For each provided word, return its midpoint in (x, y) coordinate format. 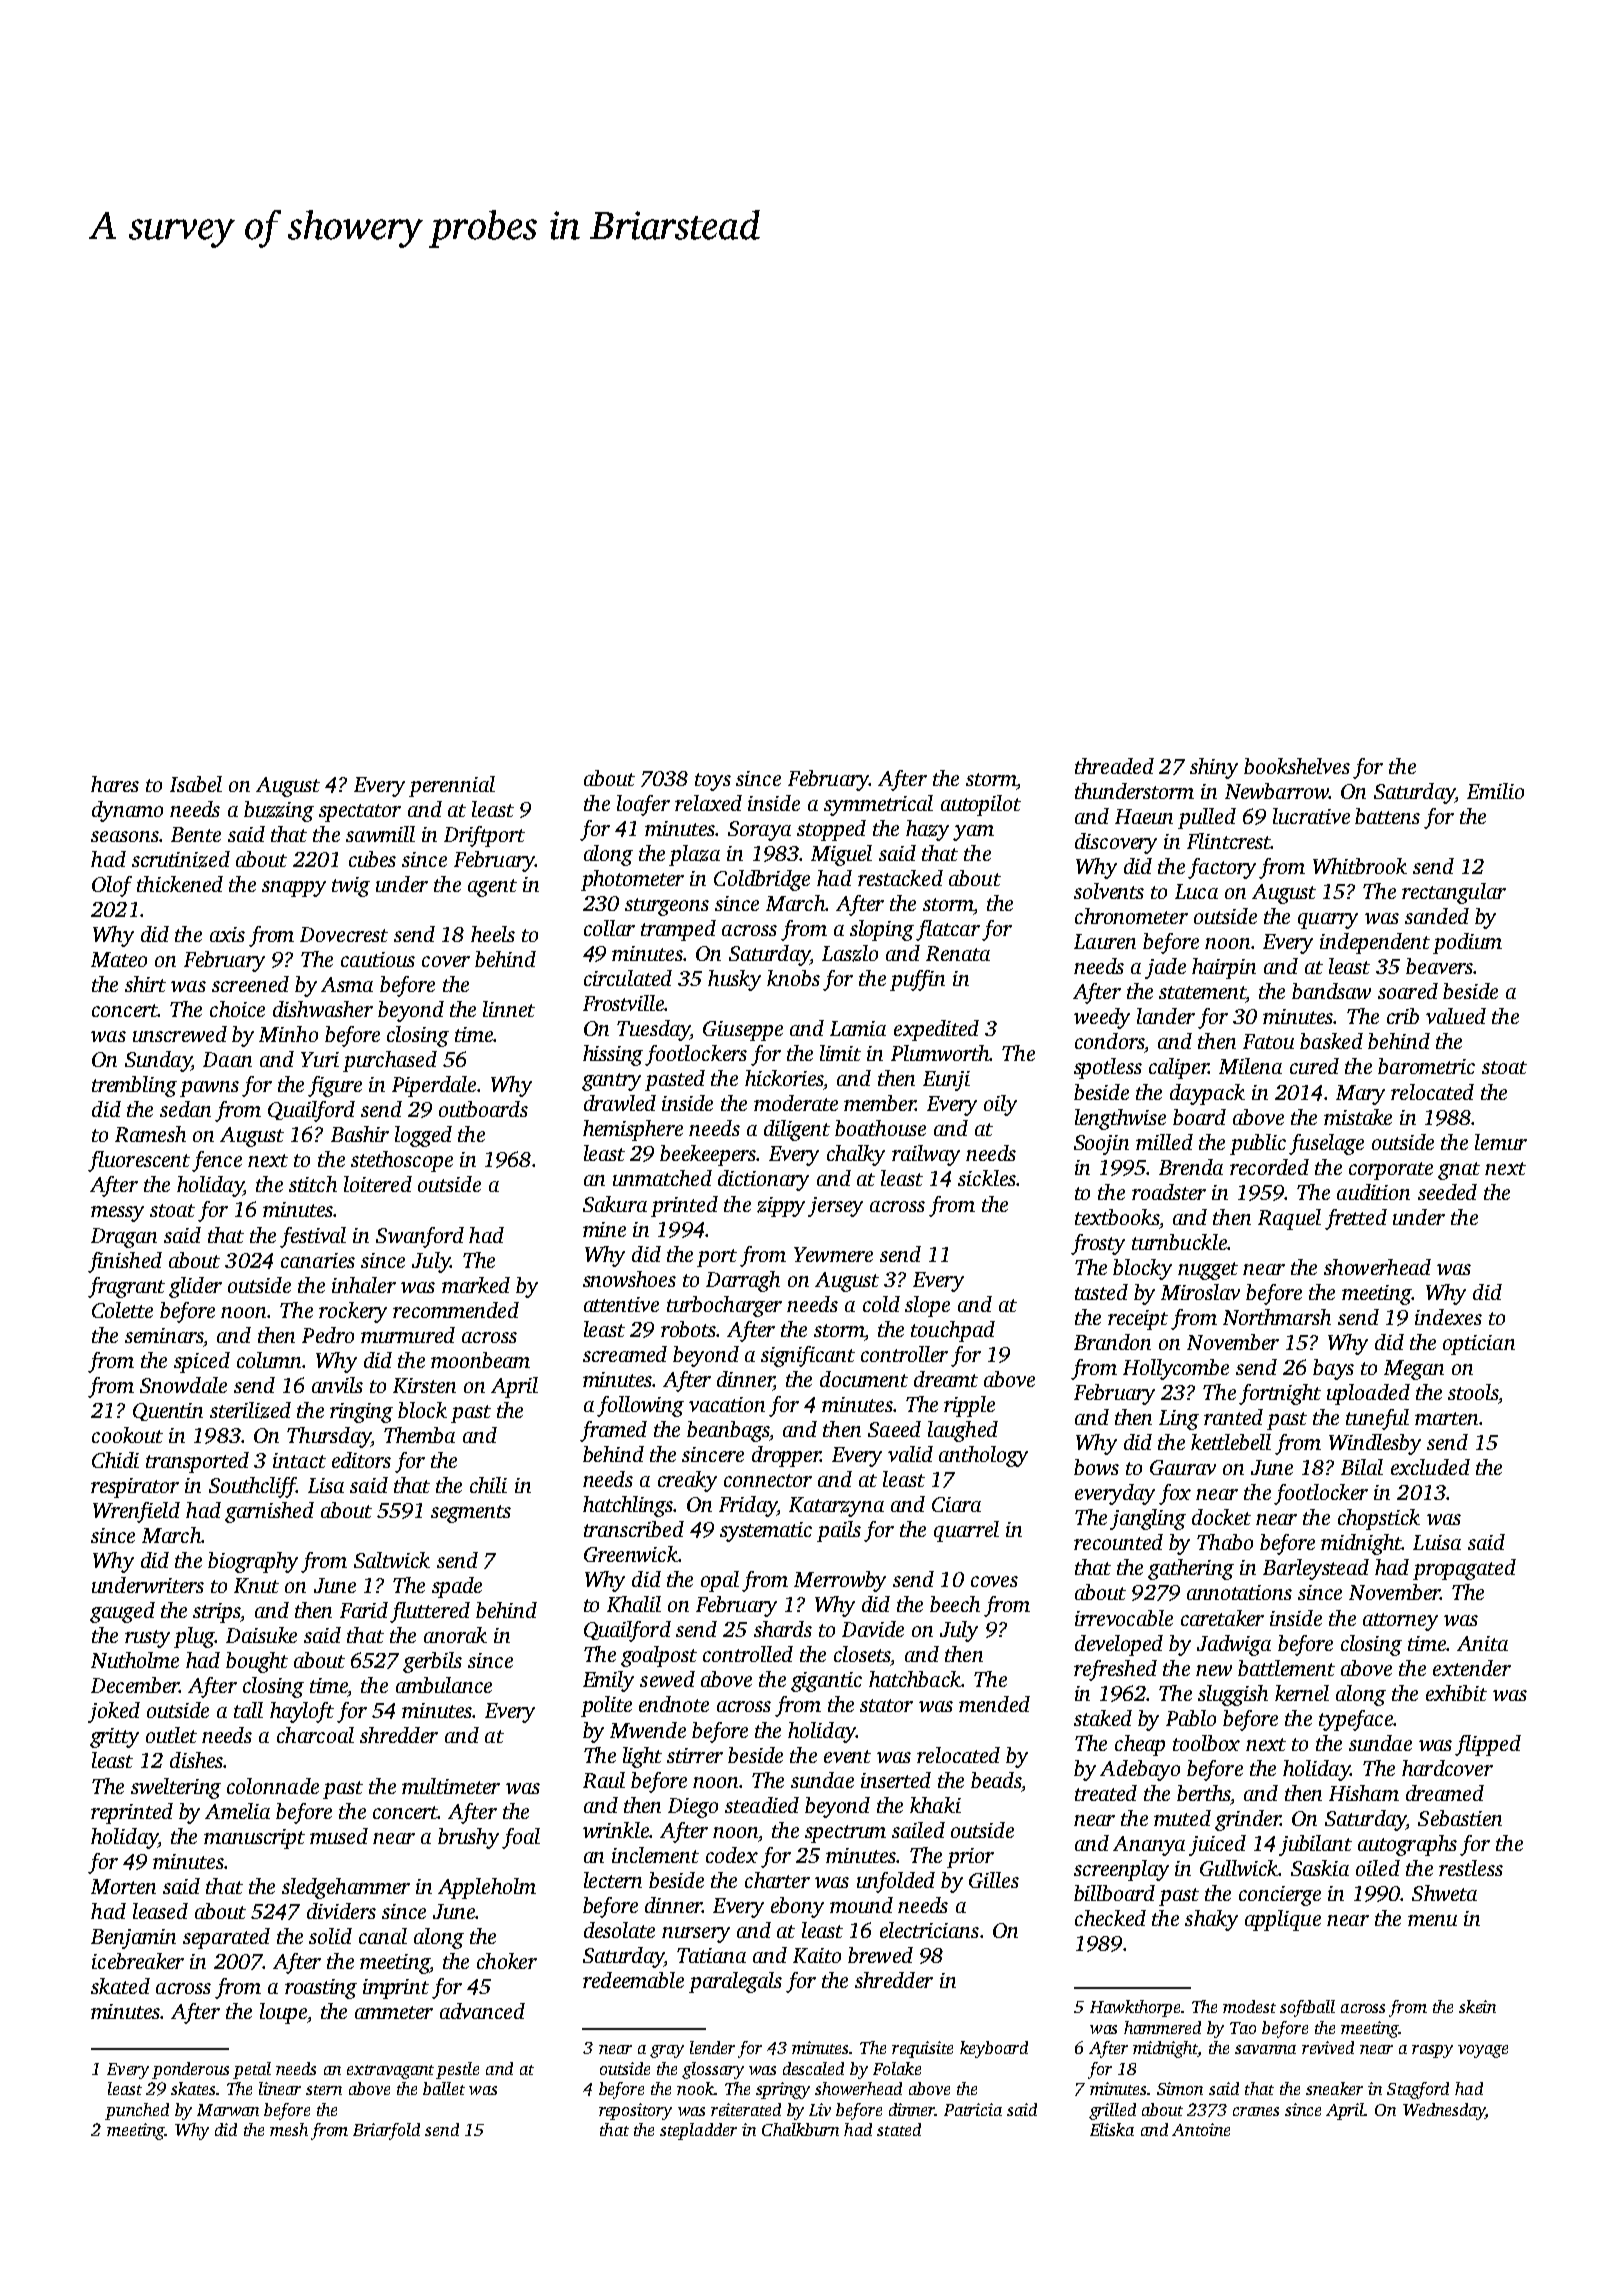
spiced (202, 1362)
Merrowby (840, 1581)
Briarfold (386, 2131)
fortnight (1280, 1394)
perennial (452, 786)
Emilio (1495, 791)
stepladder (698, 2131)
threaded (1114, 766)
